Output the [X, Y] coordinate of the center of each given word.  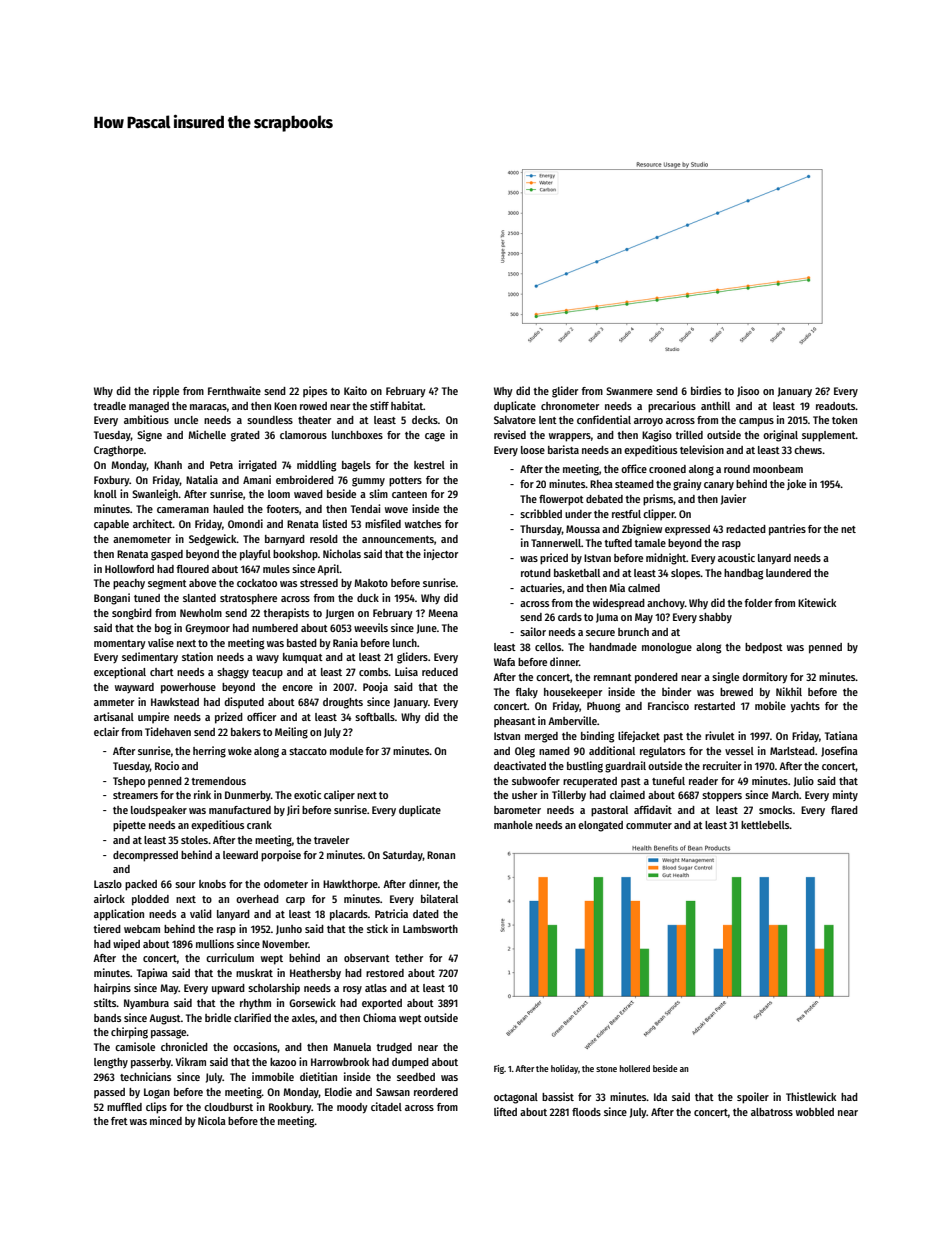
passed [109, 1093]
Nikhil [789, 691]
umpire [153, 717]
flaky [526, 693]
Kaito [355, 390]
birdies [706, 390]
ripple [166, 392]
